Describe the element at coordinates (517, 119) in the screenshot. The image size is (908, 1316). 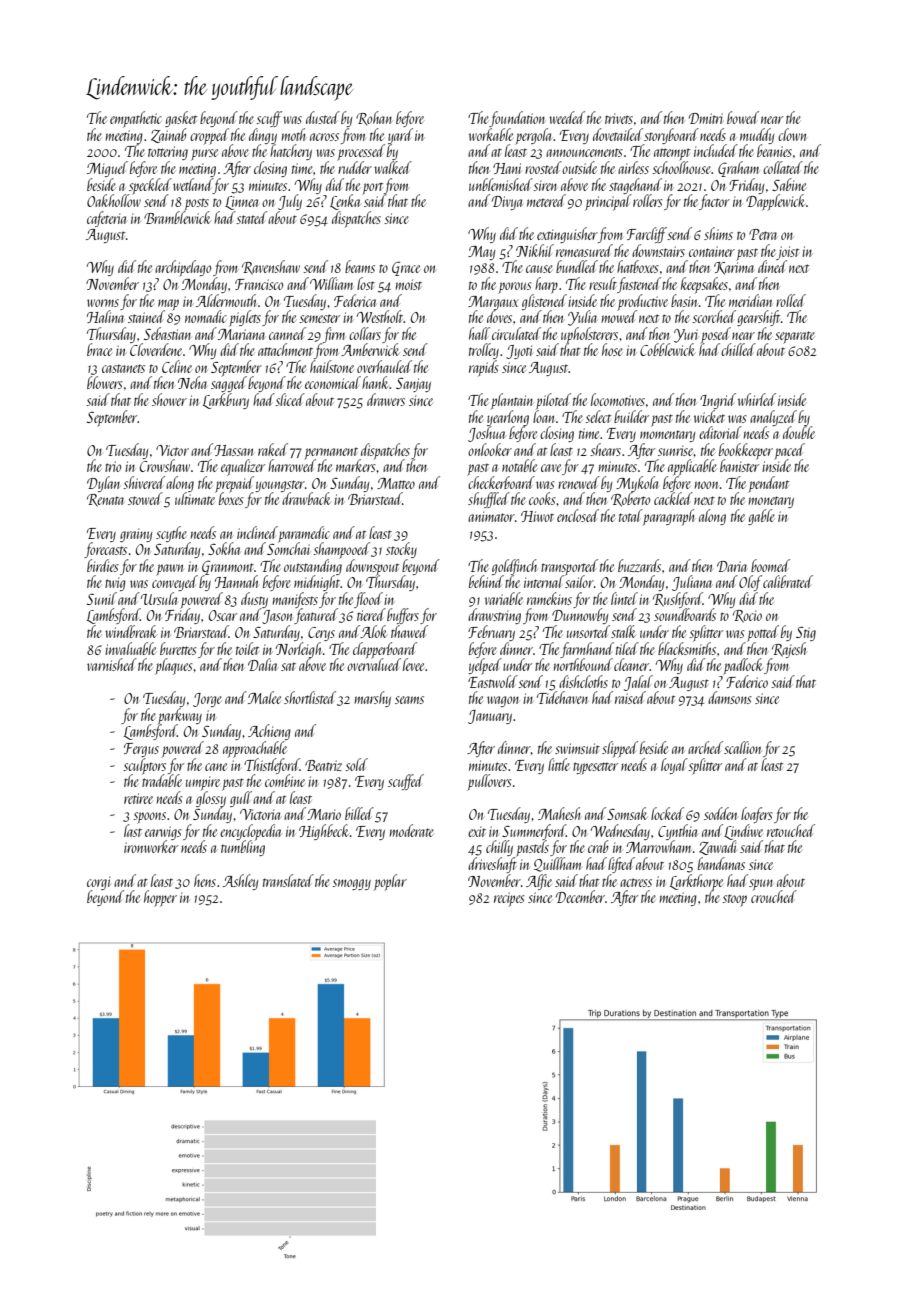
I see `foundation` at that location.
